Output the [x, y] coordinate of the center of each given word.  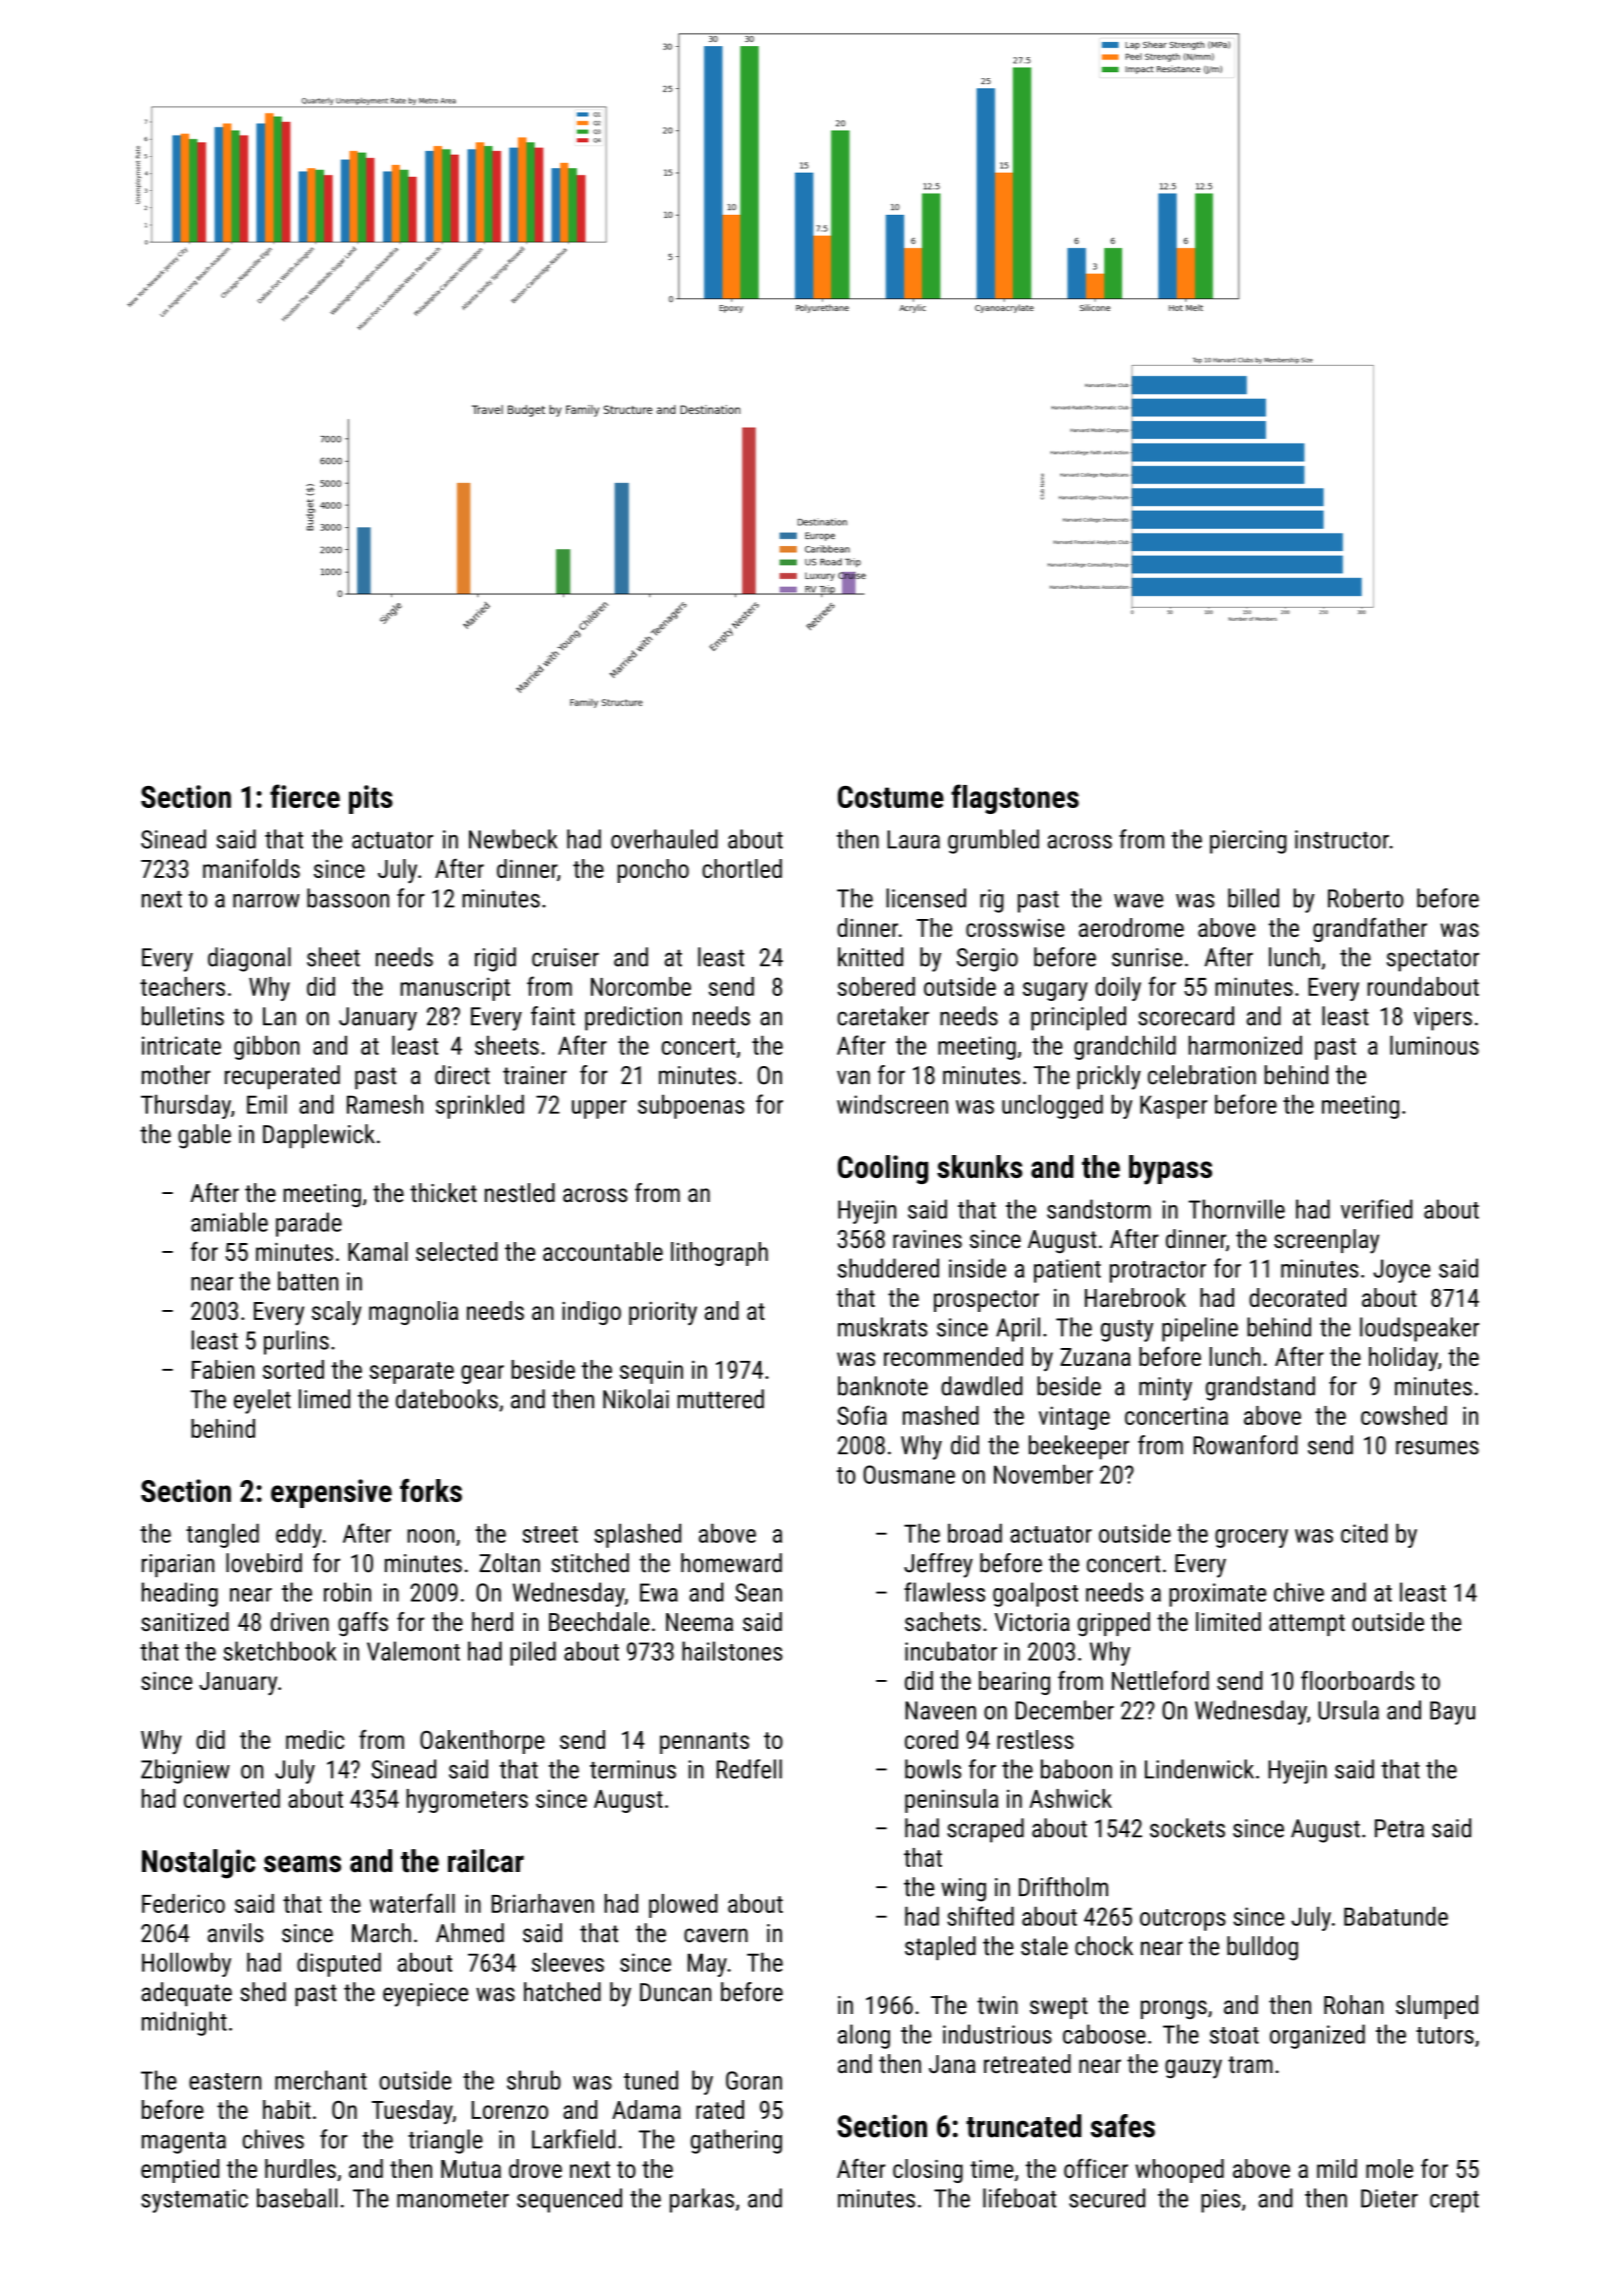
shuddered [888, 1268]
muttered [721, 1399]
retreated [1027, 2063]
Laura [913, 839]
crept [1454, 2202]
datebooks [447, 1399]
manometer [453, 2199]
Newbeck [513, 839]
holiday [1403, 1359]
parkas [702, 2200]
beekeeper [1079, 1447]
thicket [443, 1192]
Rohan [1353, 2004]
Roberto [1365, 898]
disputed [339, 1964]
